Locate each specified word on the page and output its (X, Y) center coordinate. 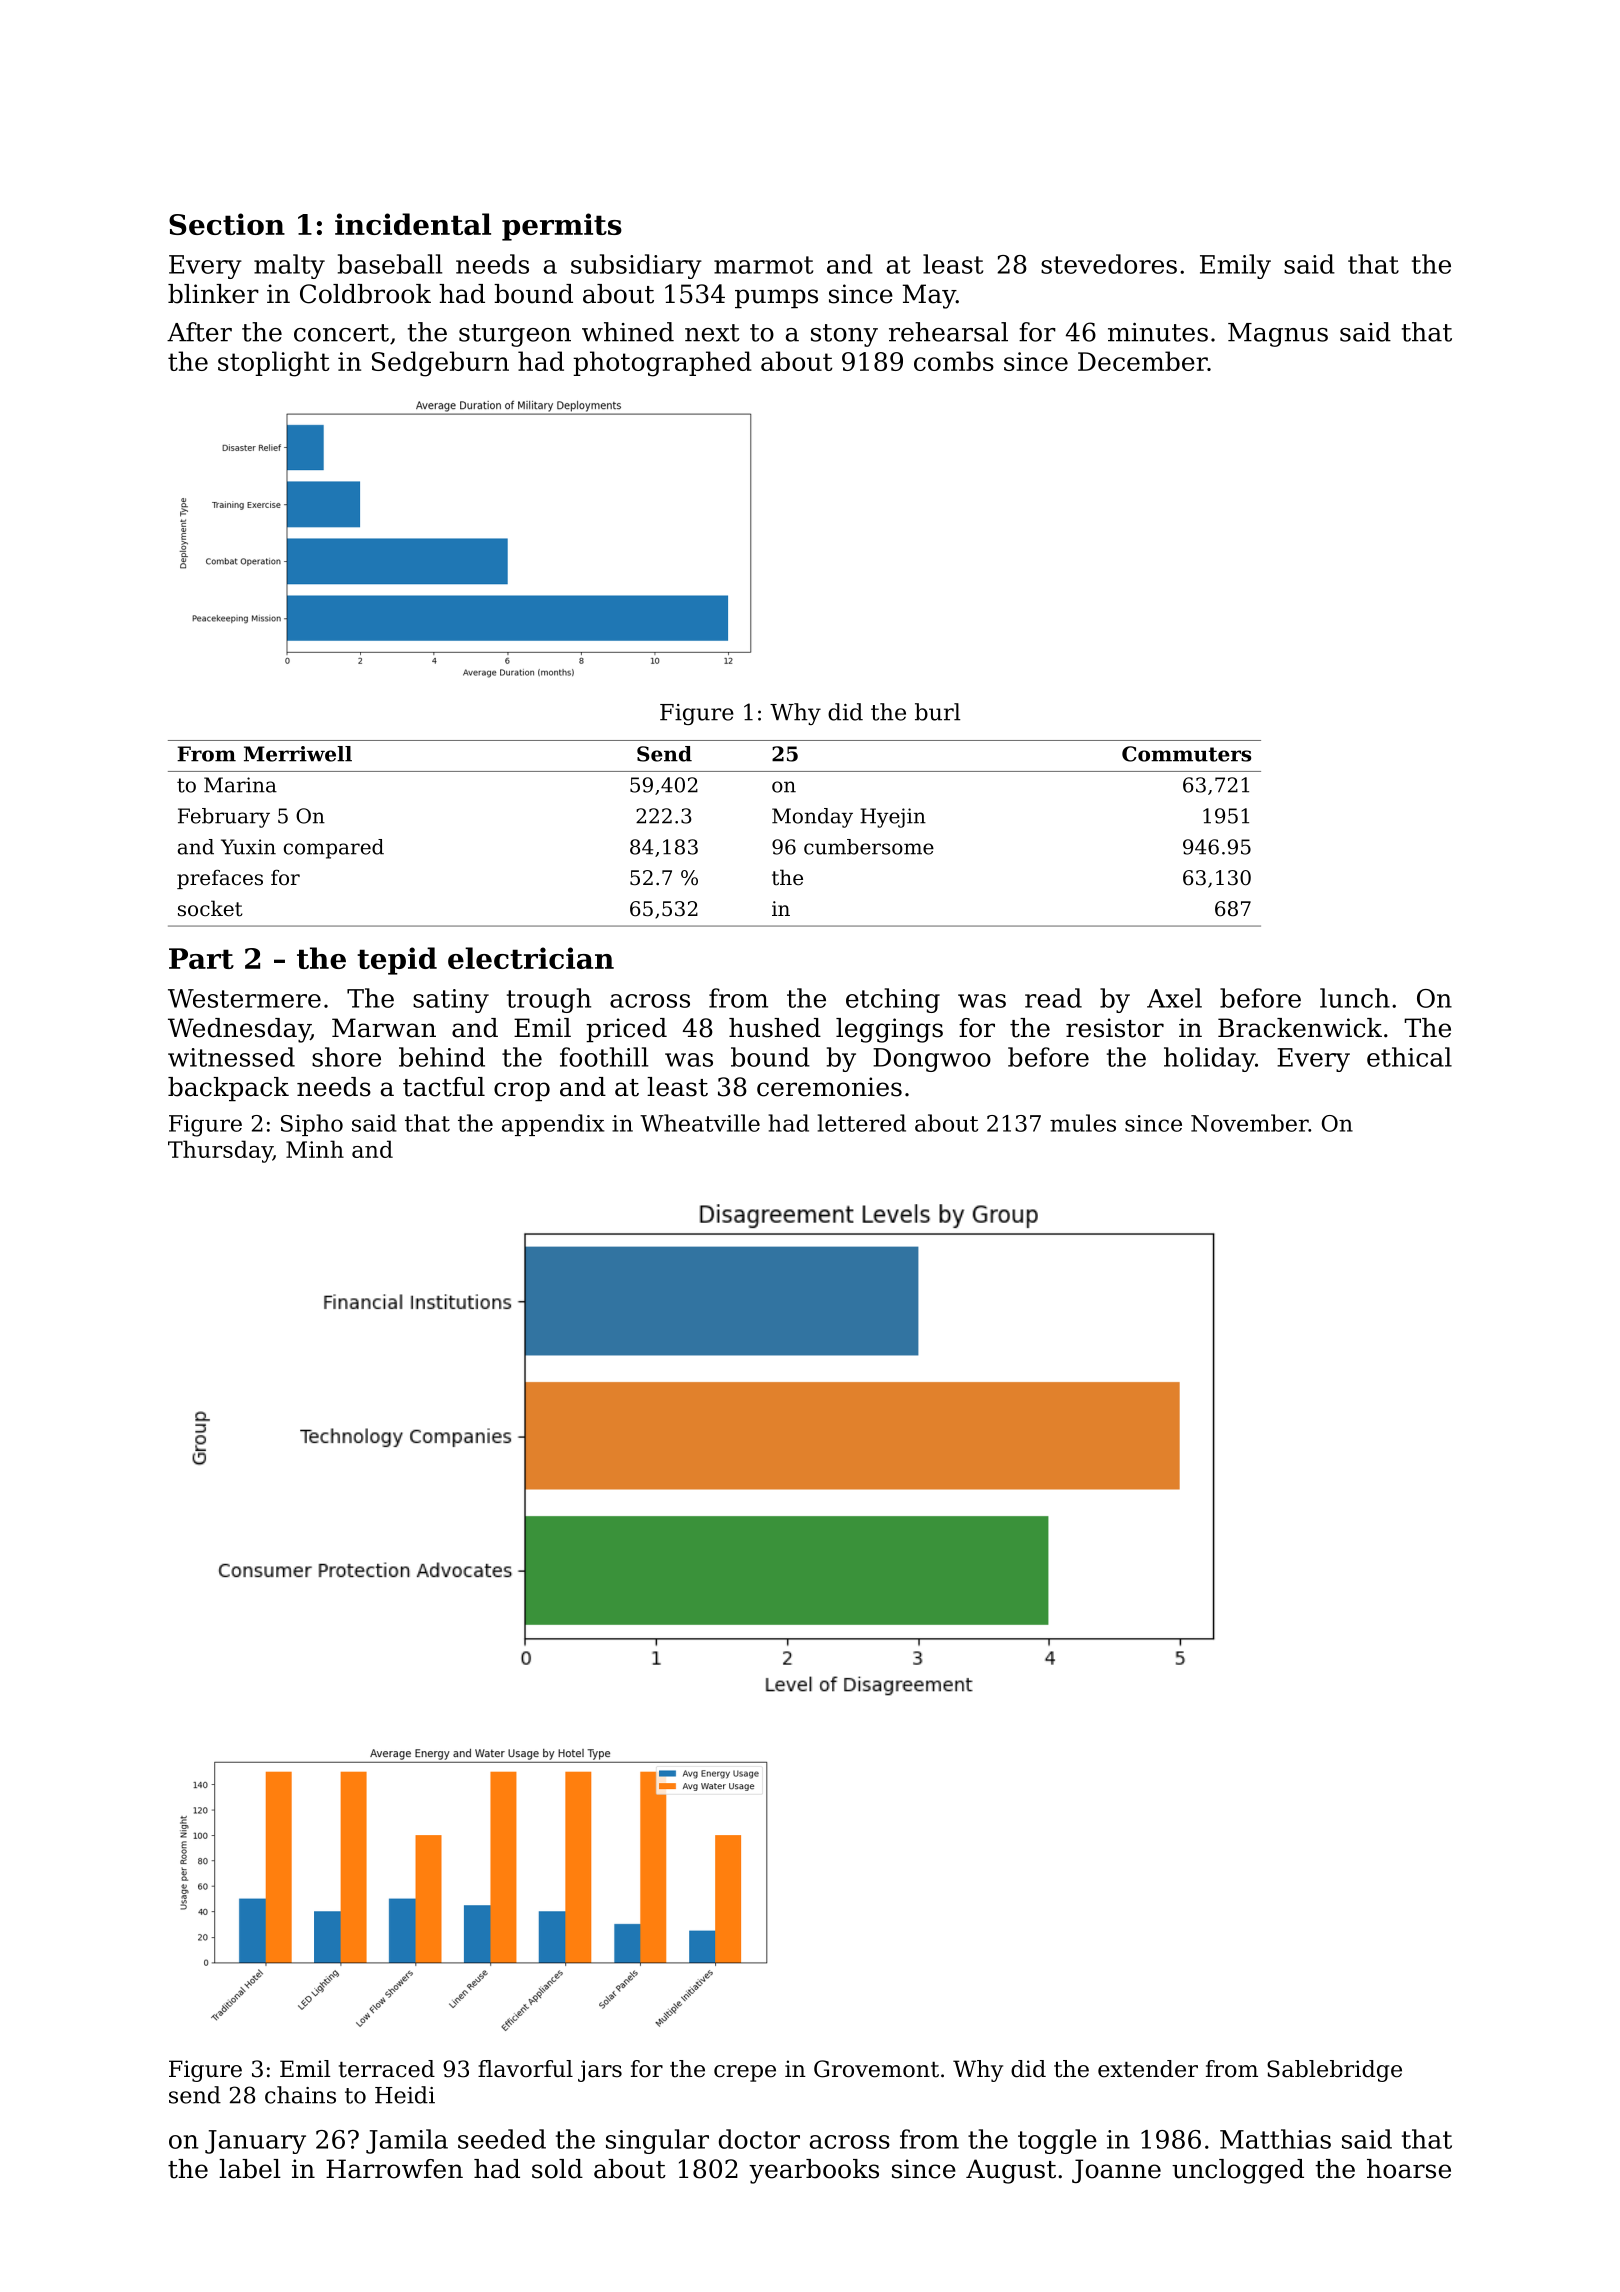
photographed (662, 364)
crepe (745, 2073)
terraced (387, 2069)
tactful (444, 1087)
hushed (775, 1028)
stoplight (274, 364)
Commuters (1186, 754)
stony (844, 335)
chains (300, 2095)
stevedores (1109, 264)
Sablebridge (1334, 2071)
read (1053, 998)
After (199, 332)
